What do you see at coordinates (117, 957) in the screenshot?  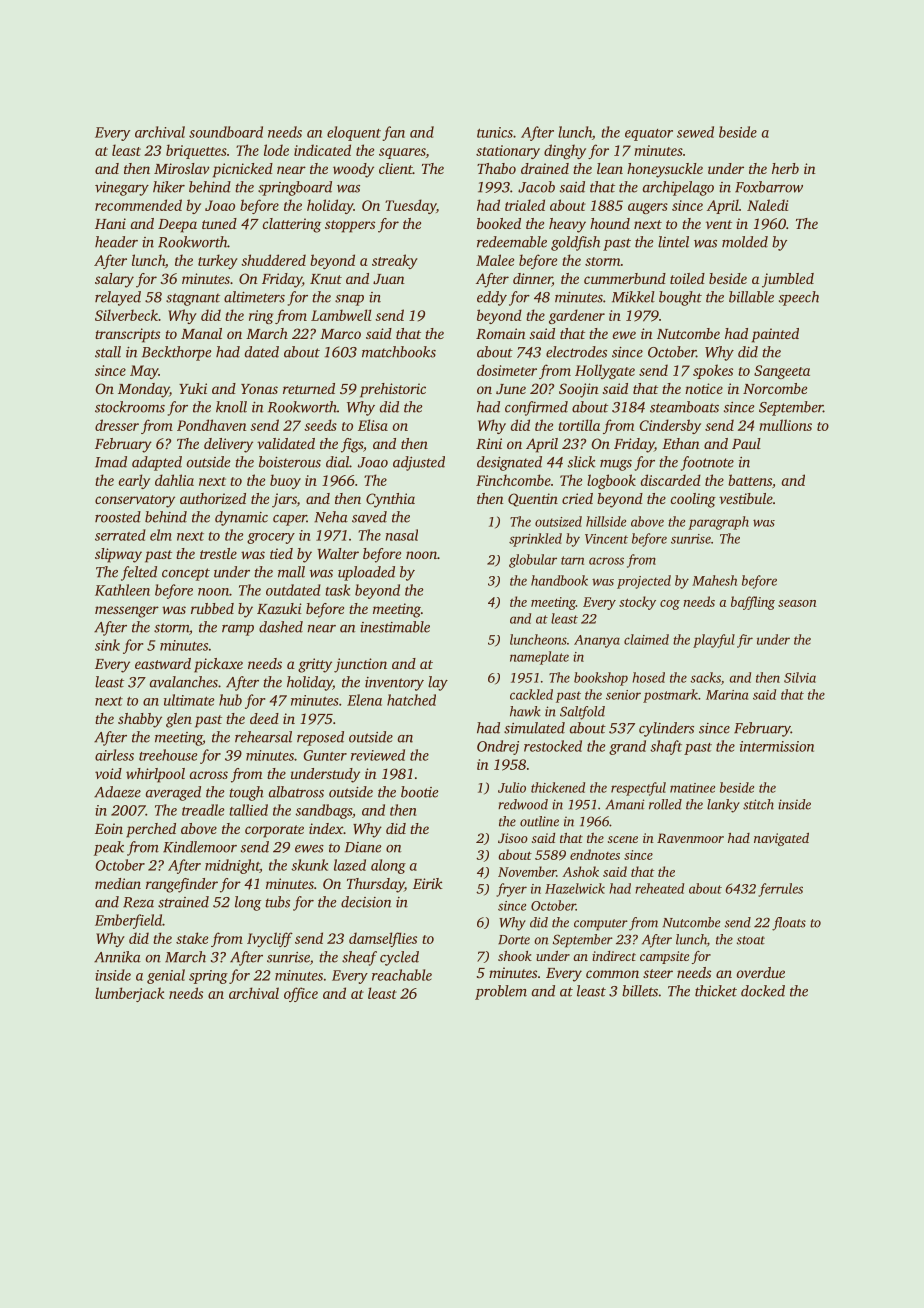 I see `Annika` at bounding box center [117, 957].
